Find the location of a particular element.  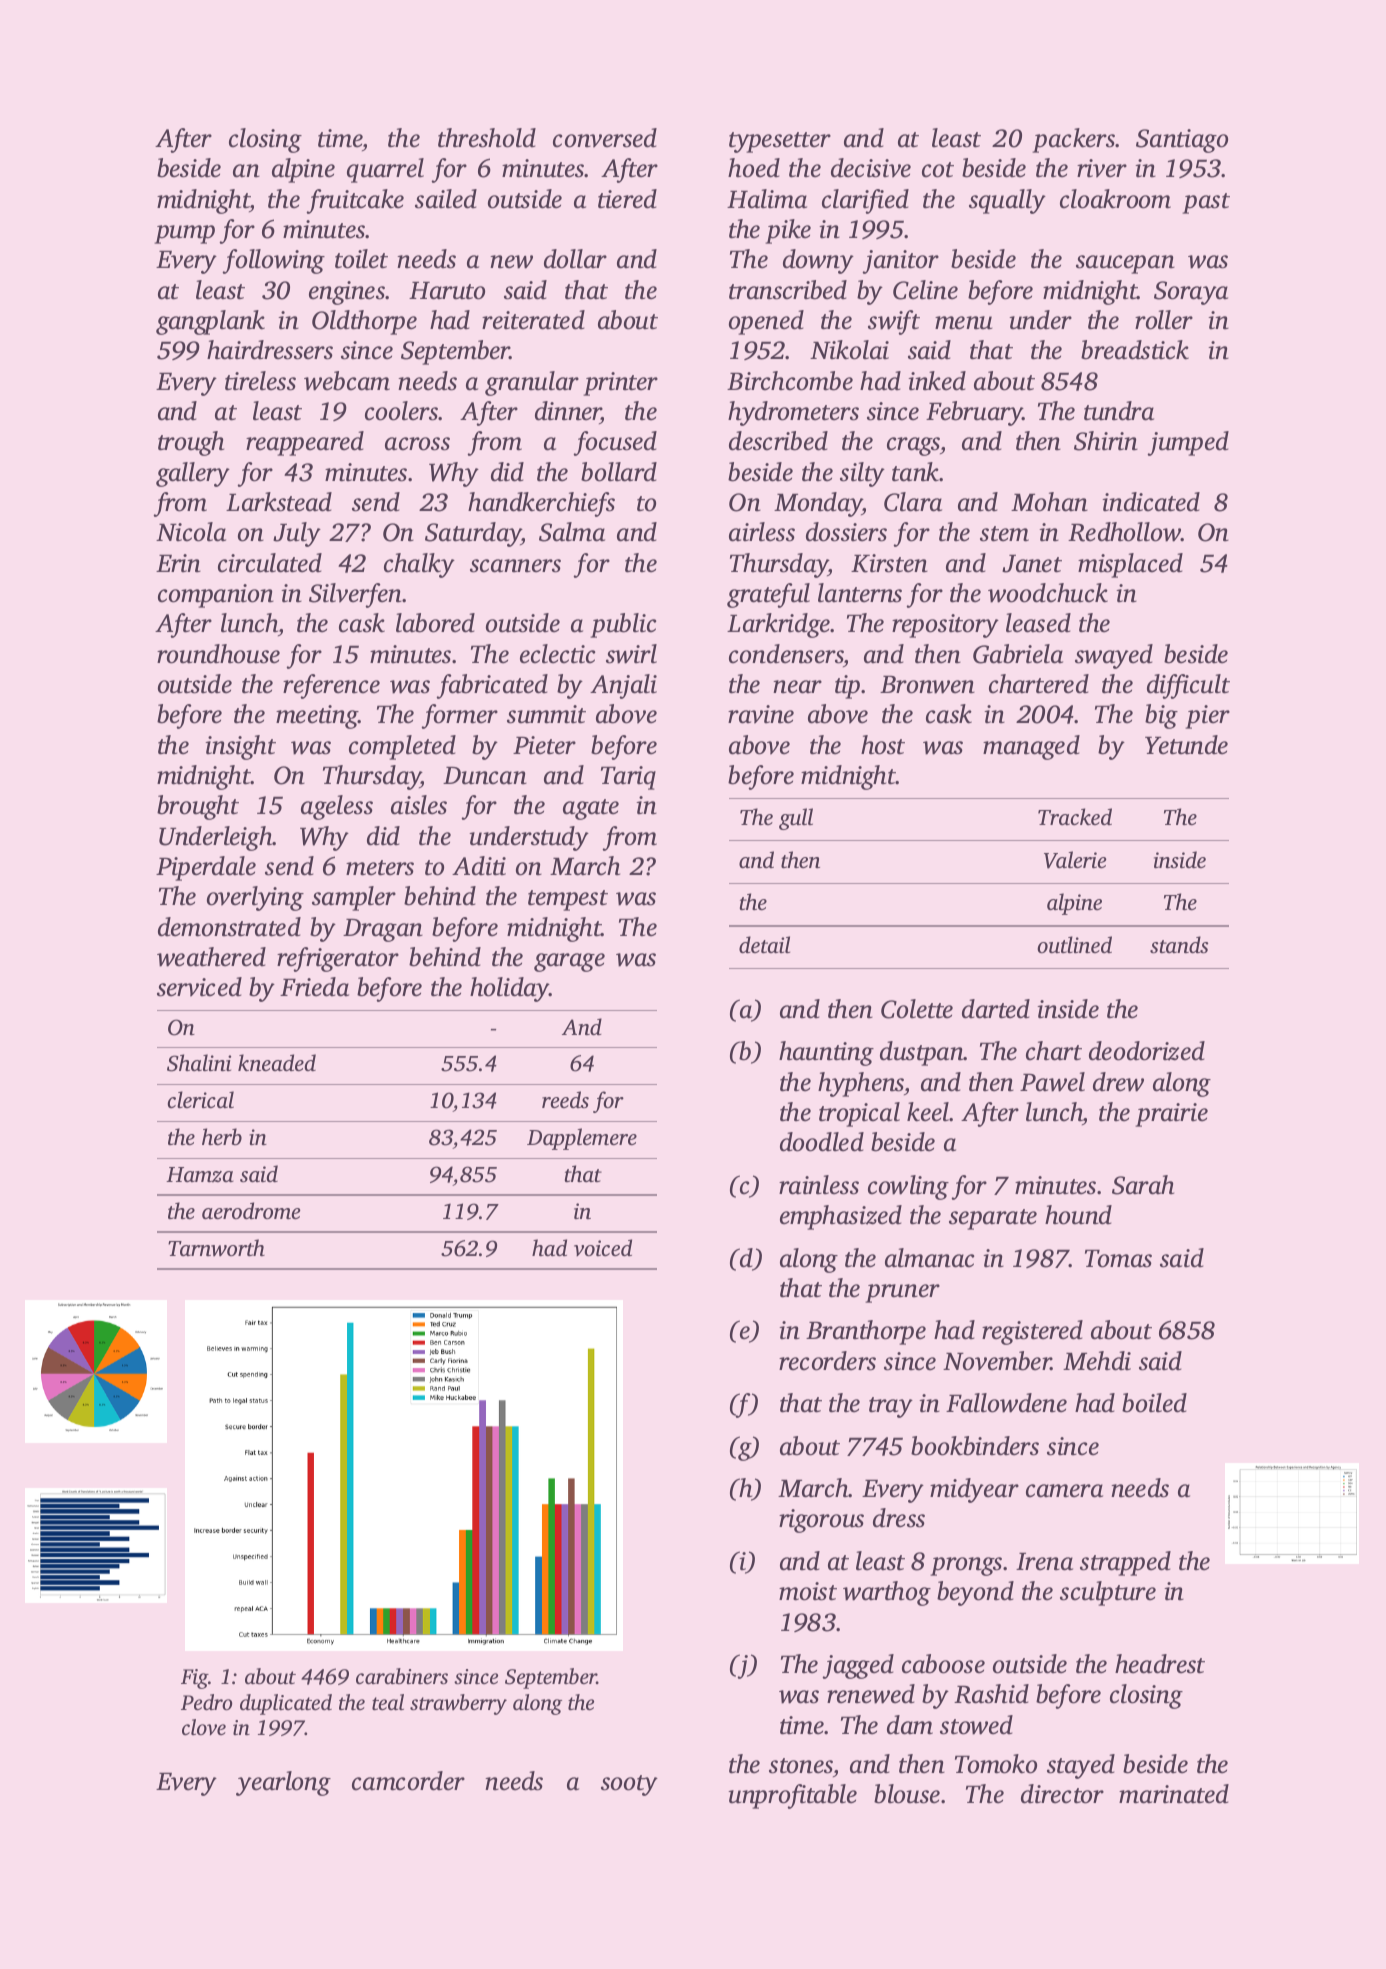

sooty is located at coordinates (629, 1785).
